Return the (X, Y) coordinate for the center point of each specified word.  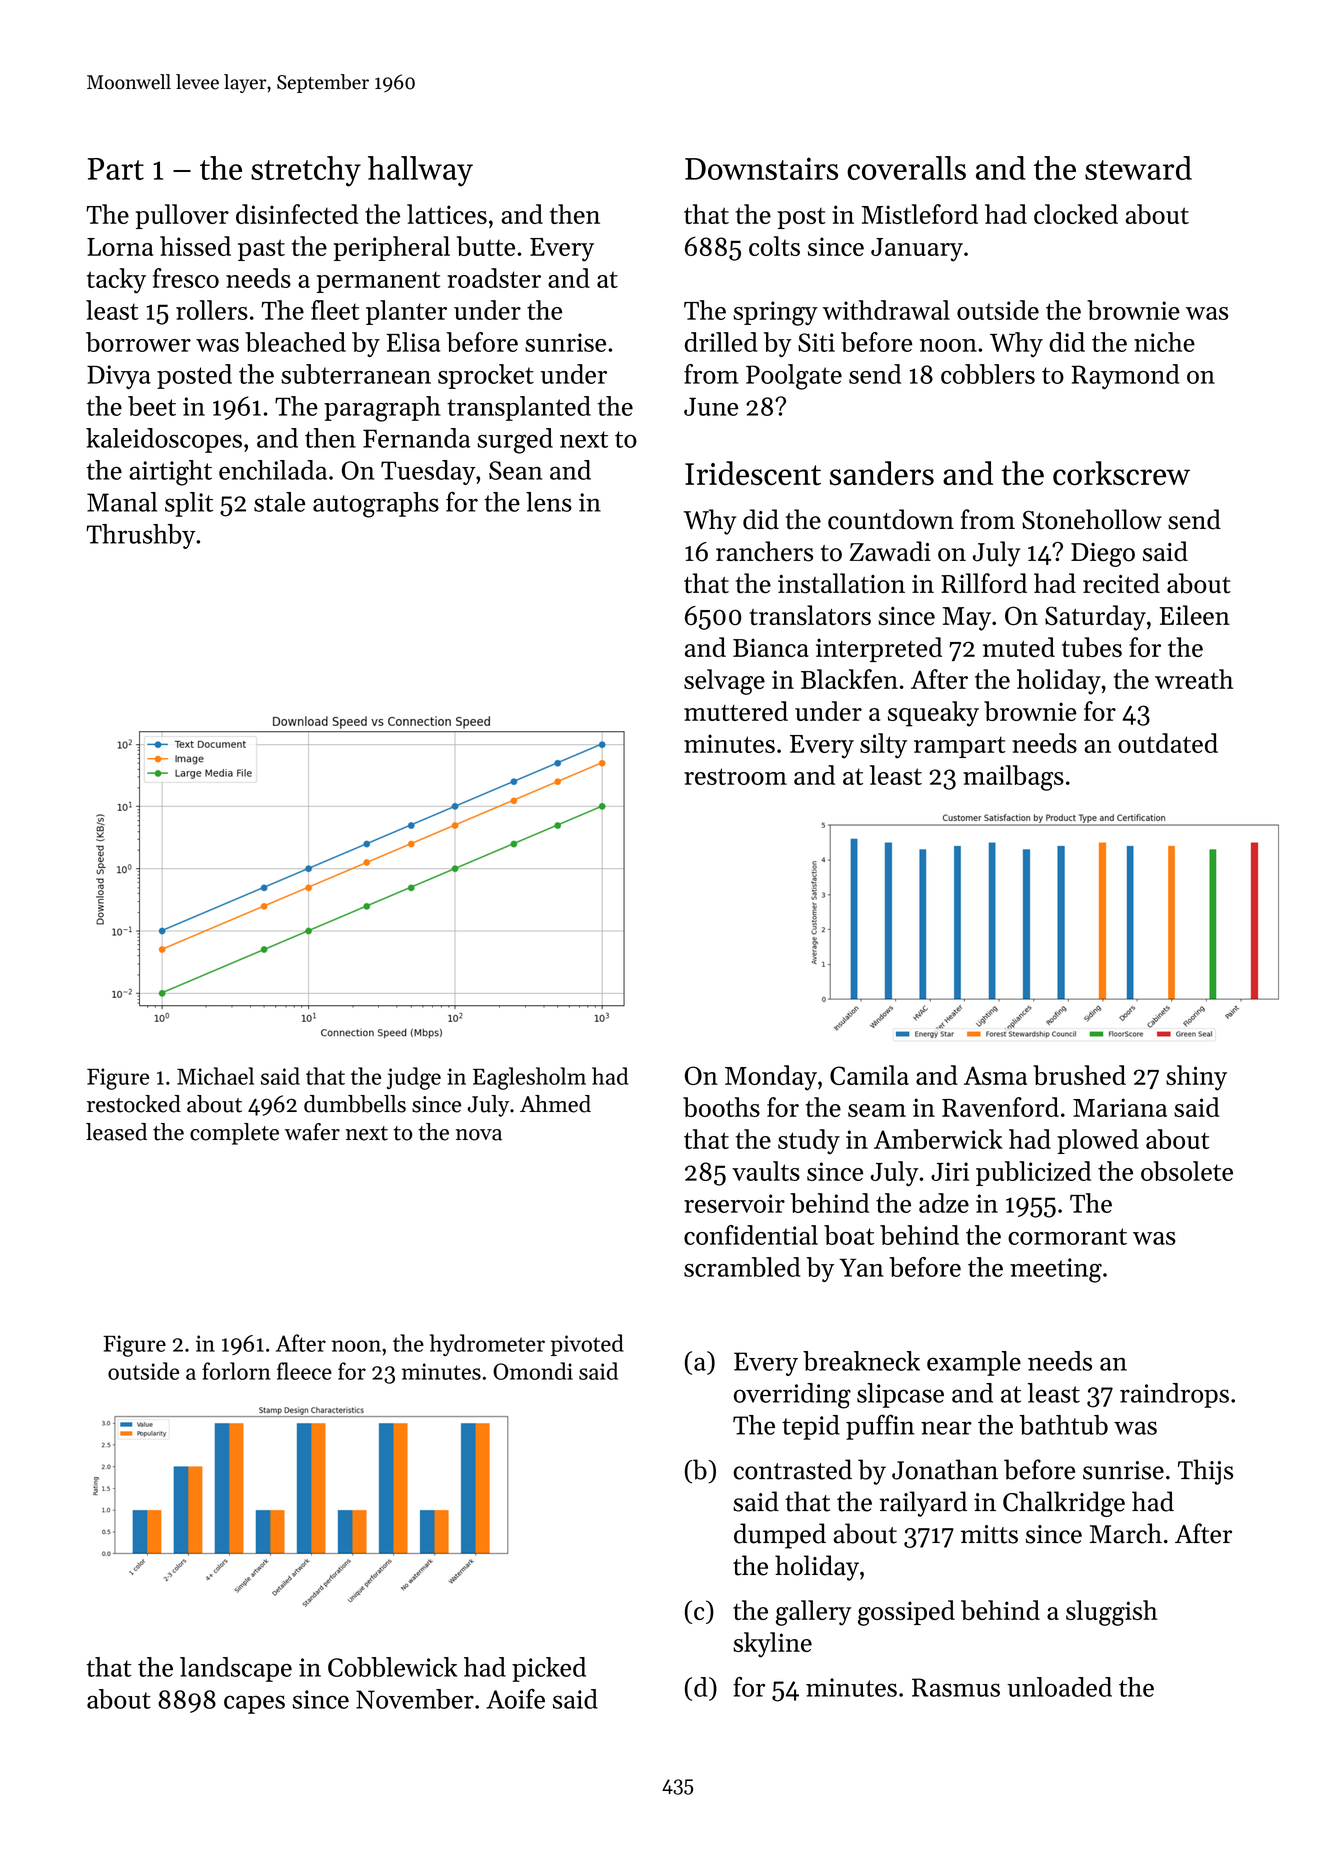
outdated (1168, 743)
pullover (182, 216)
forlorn (236, 1371)
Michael (215, 1076)
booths (721, 1107)
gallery (813, 1613)
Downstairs (761, 168)
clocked (1076, 214)
